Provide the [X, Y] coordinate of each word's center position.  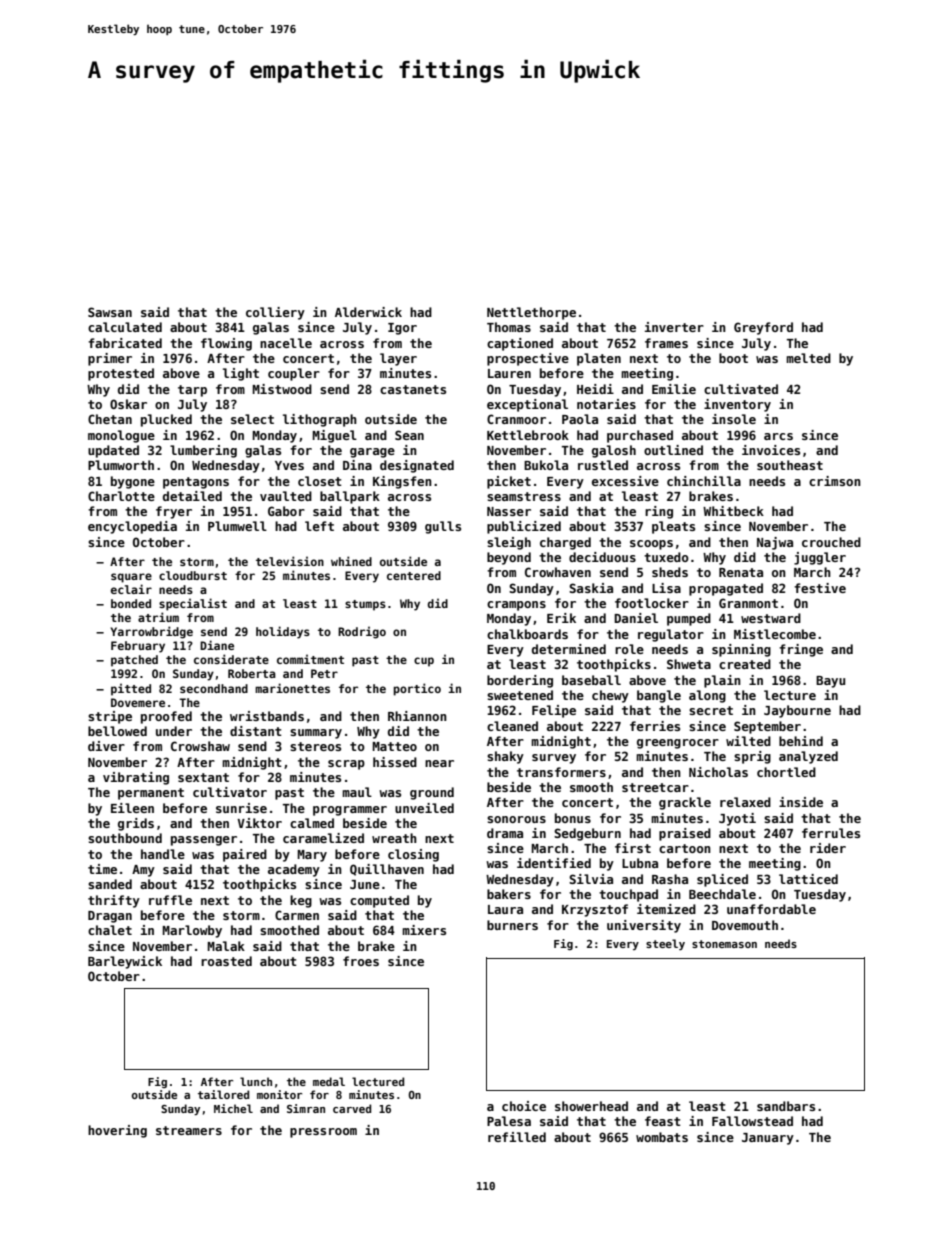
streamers [189, 1130]
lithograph [320, 420]
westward [771, 618]
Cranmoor [516, 419]
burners [512, 925]
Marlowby [192, 931]
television [290, 561]
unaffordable [771, 909]
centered [414, 575]
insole [734, 419]
